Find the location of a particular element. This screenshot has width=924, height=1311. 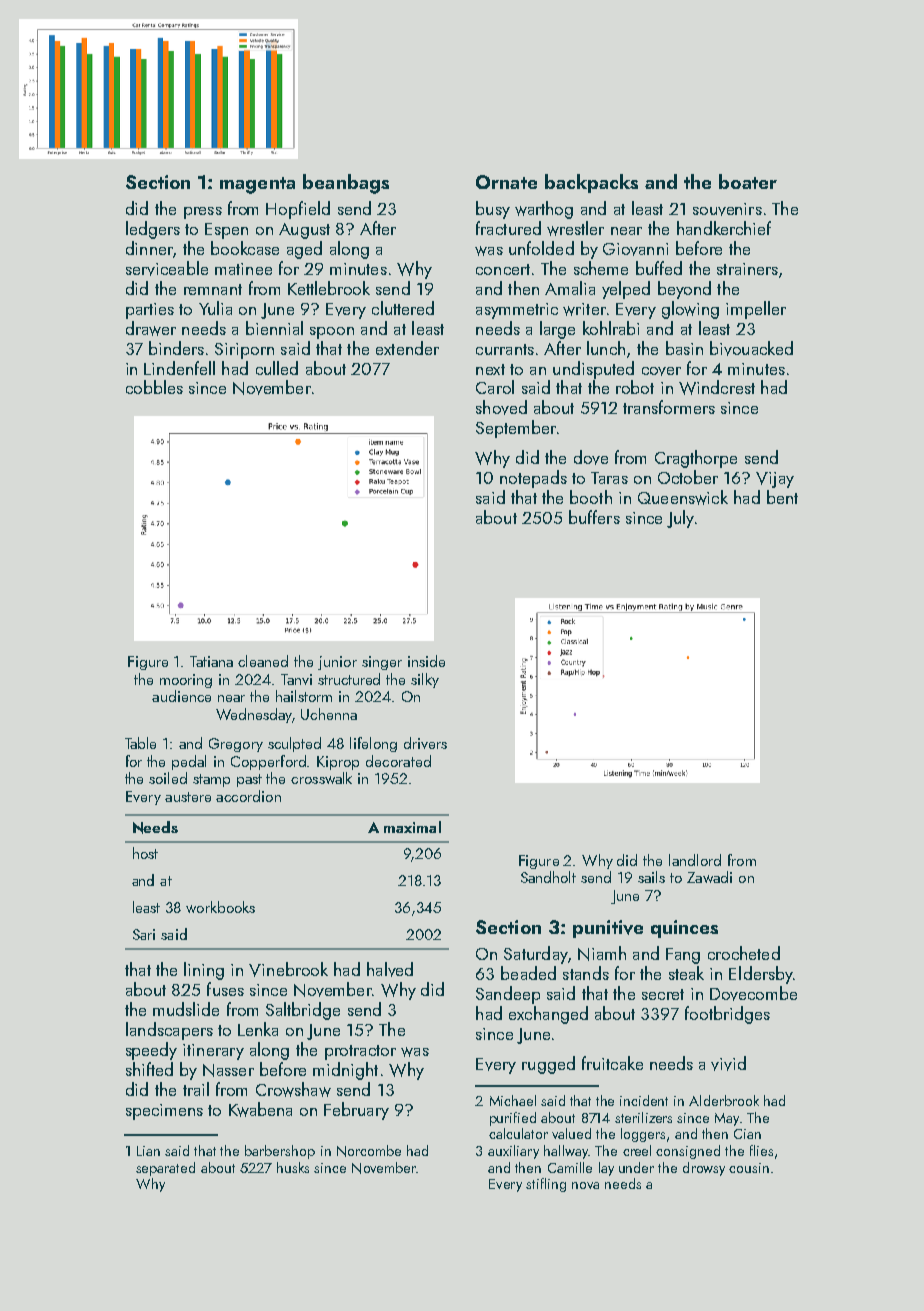

lifelong is located at coordinates (373, 744).
